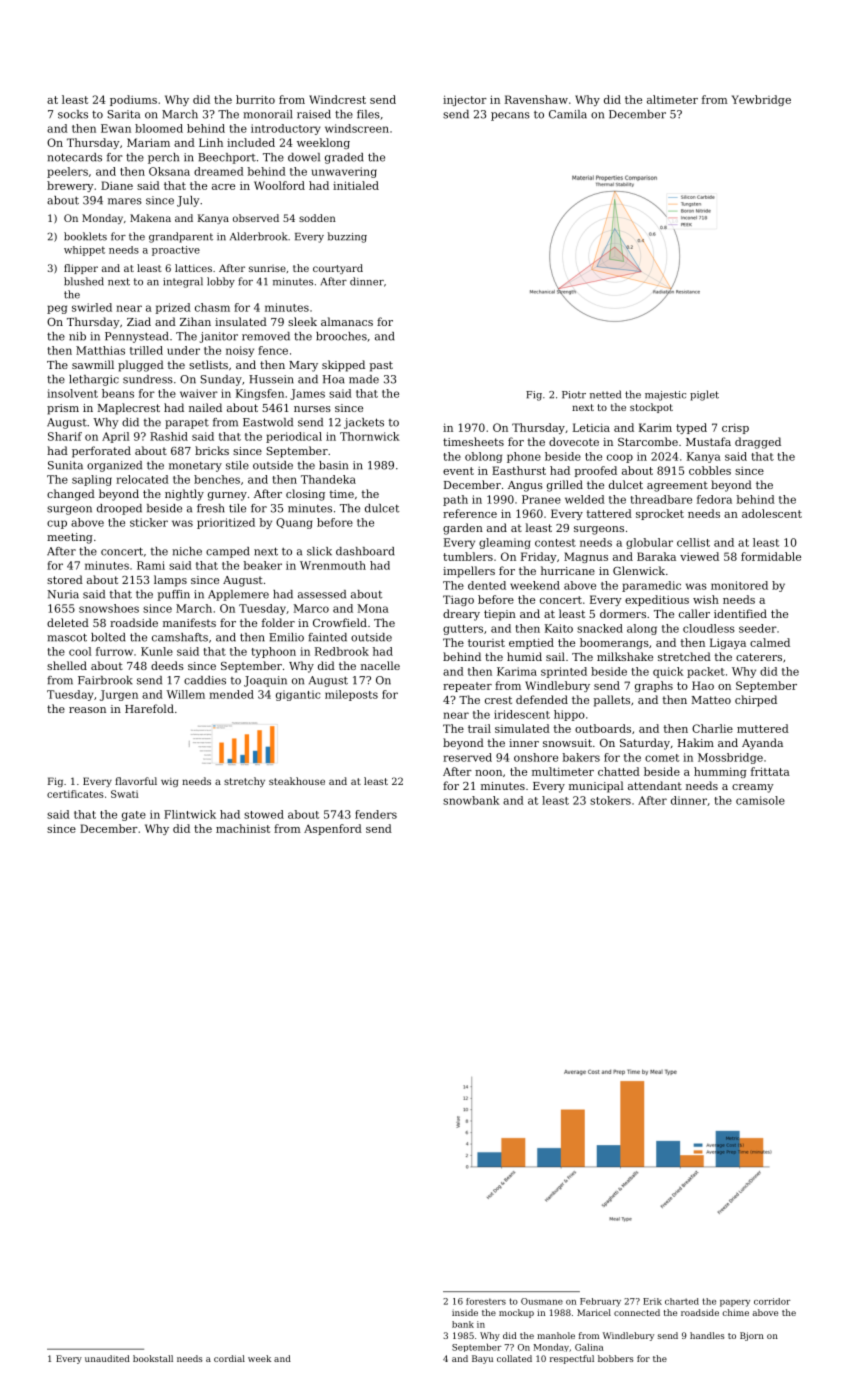 The height and width of the screenshot is (1400, 849). I want to click on benches, so click(217, 479).
